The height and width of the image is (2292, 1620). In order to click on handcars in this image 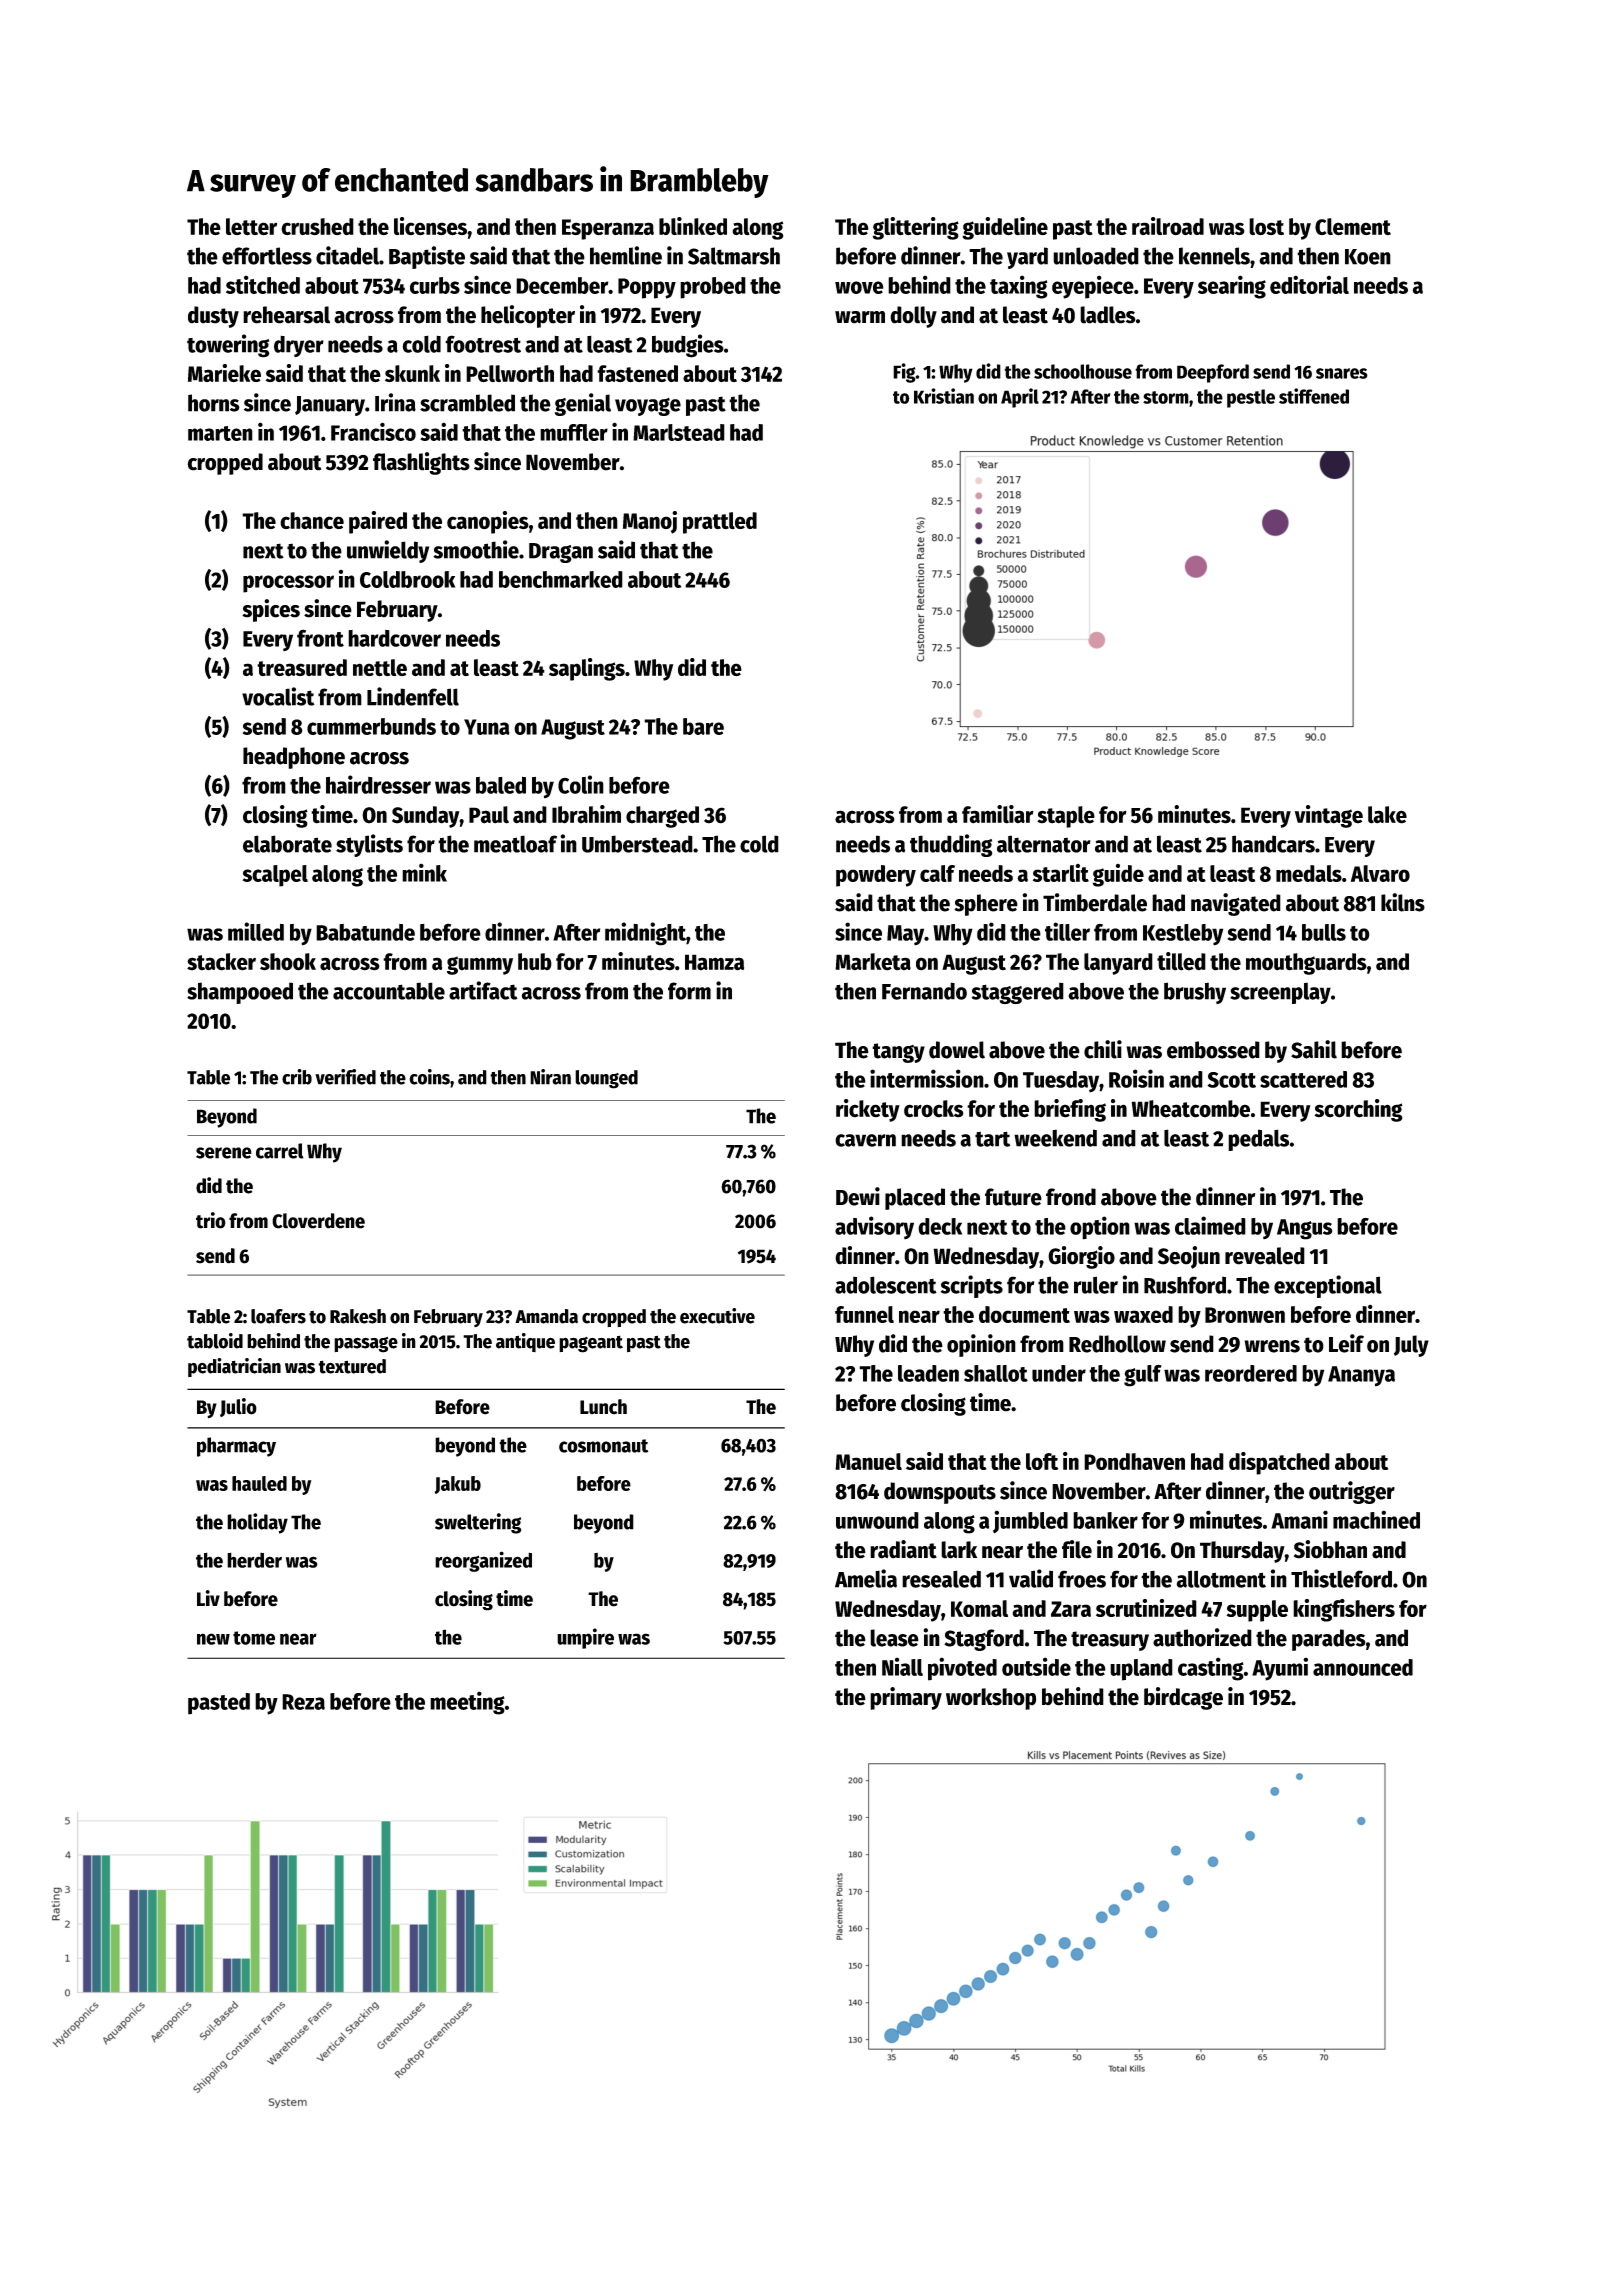, I will do `click(1273, 844)`.
